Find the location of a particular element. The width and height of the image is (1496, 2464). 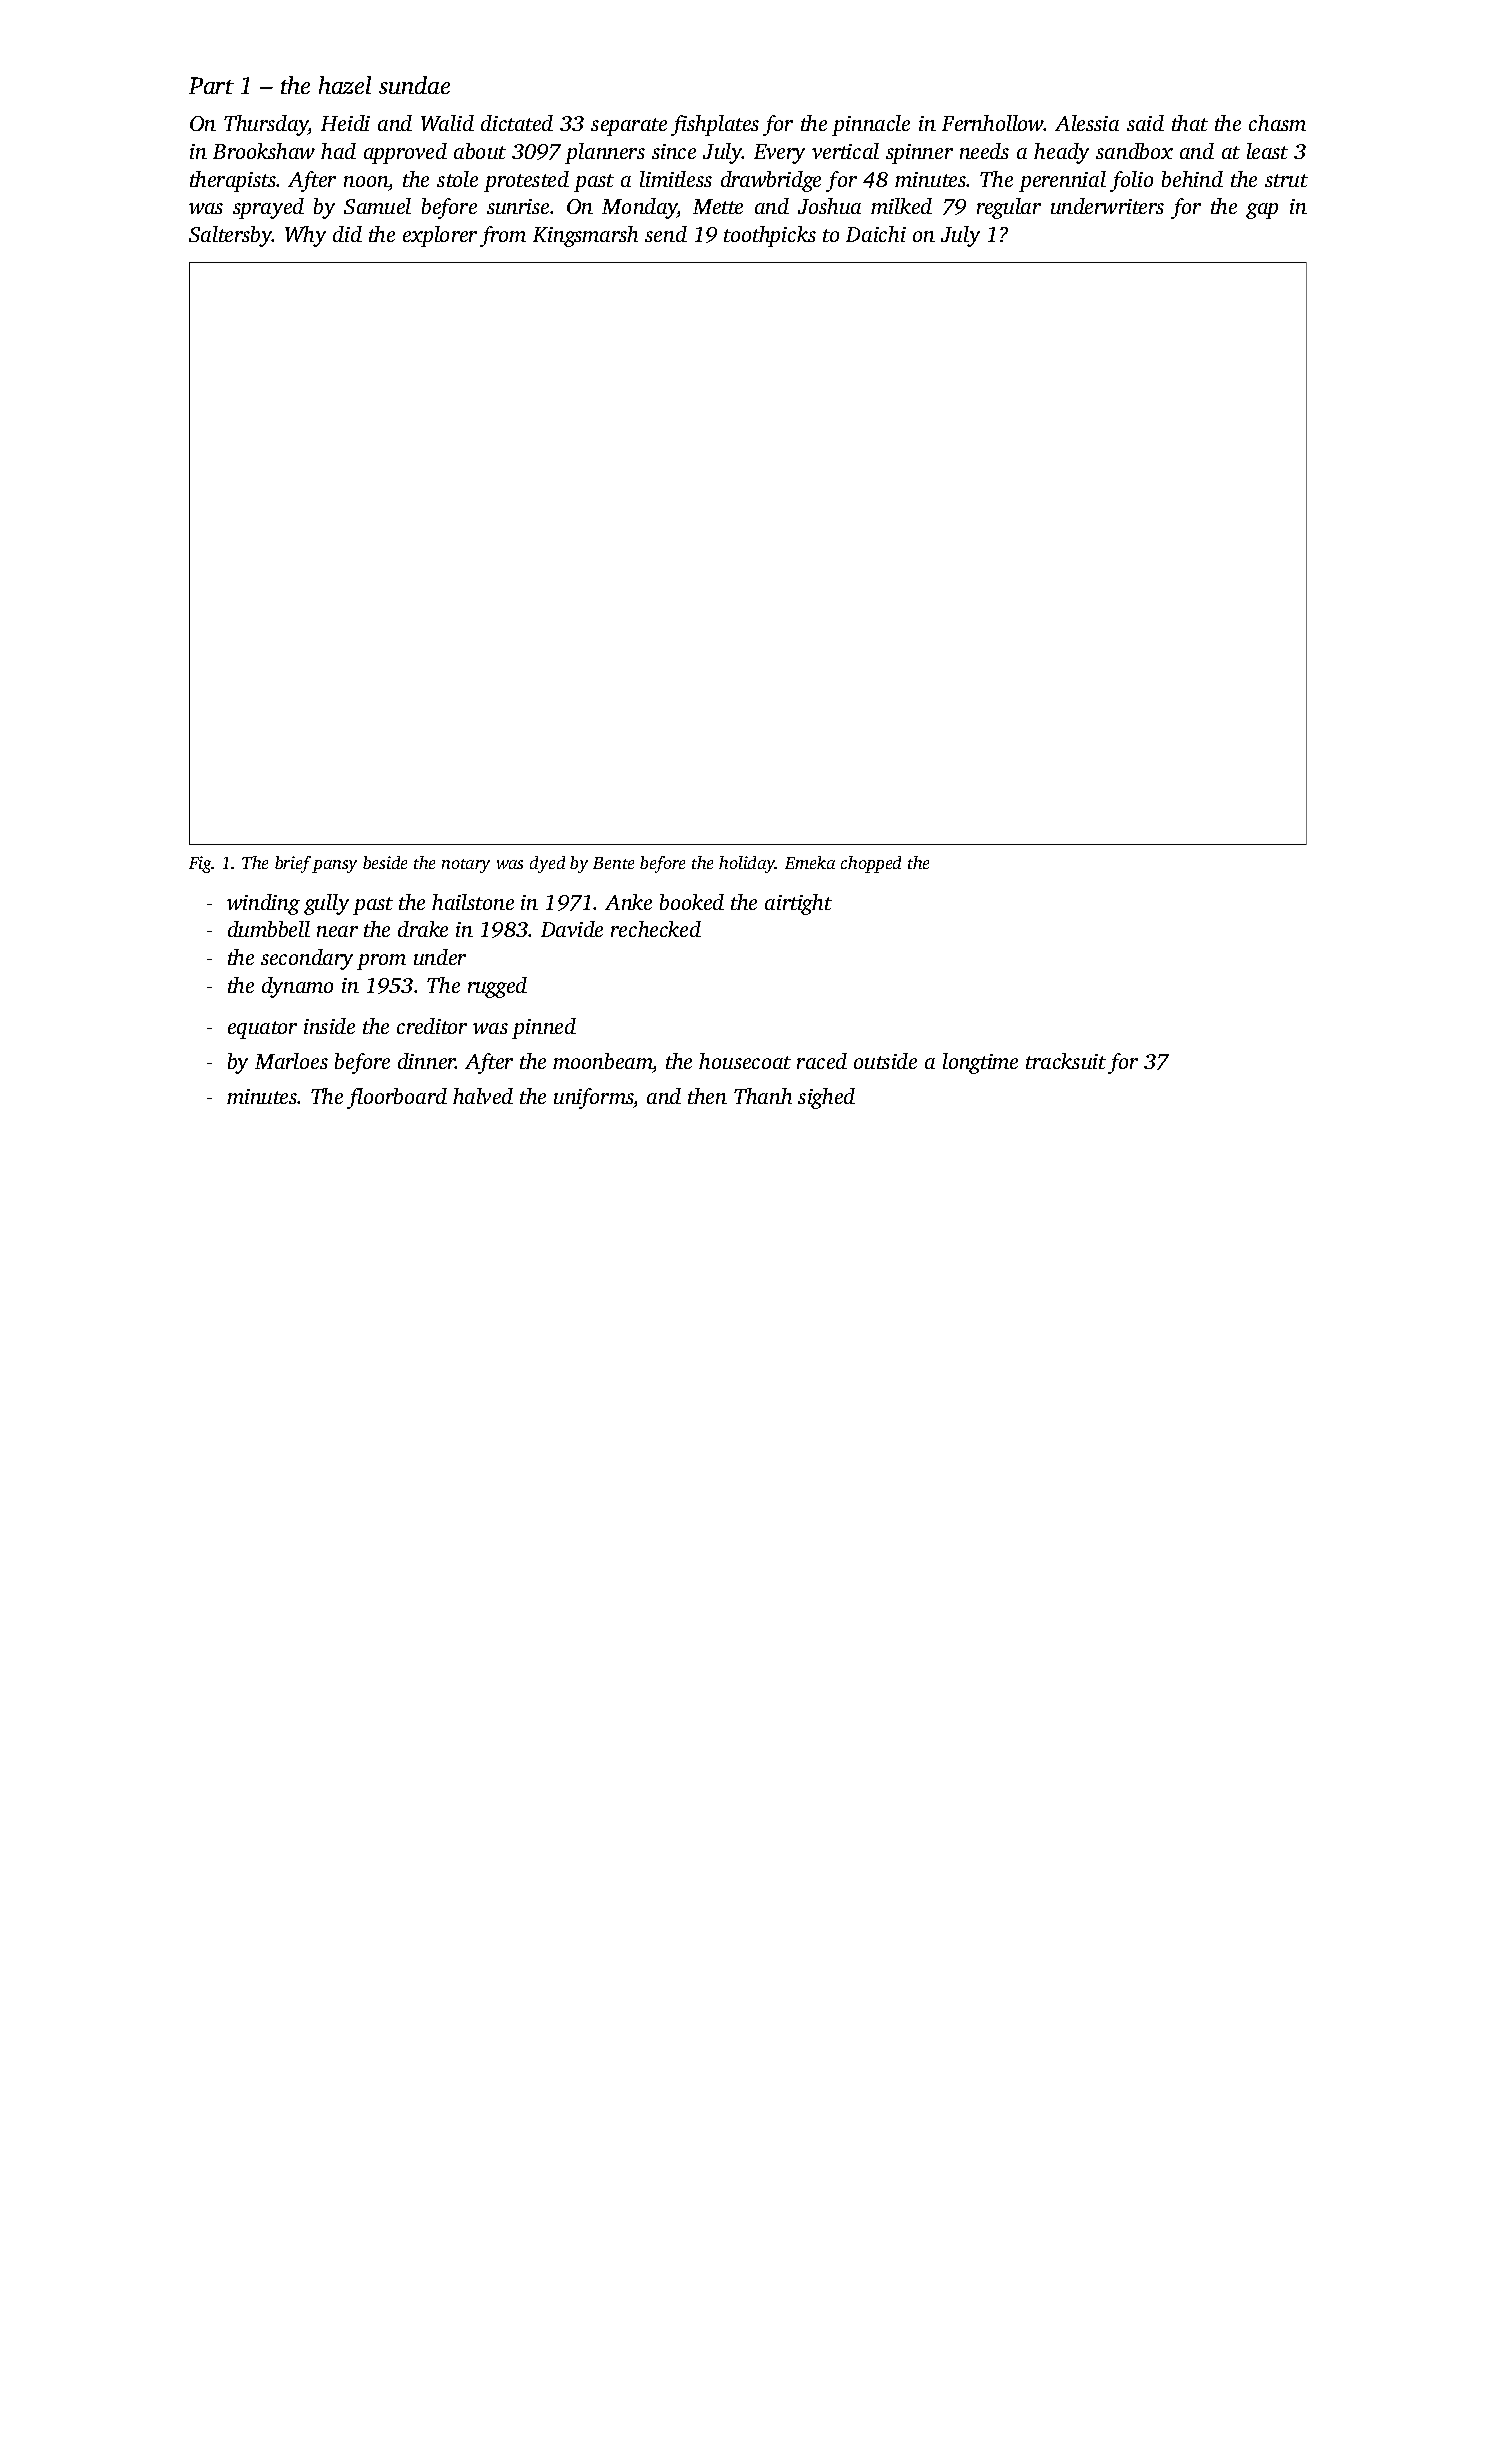

Monday is located at coordinates (640, 208).
